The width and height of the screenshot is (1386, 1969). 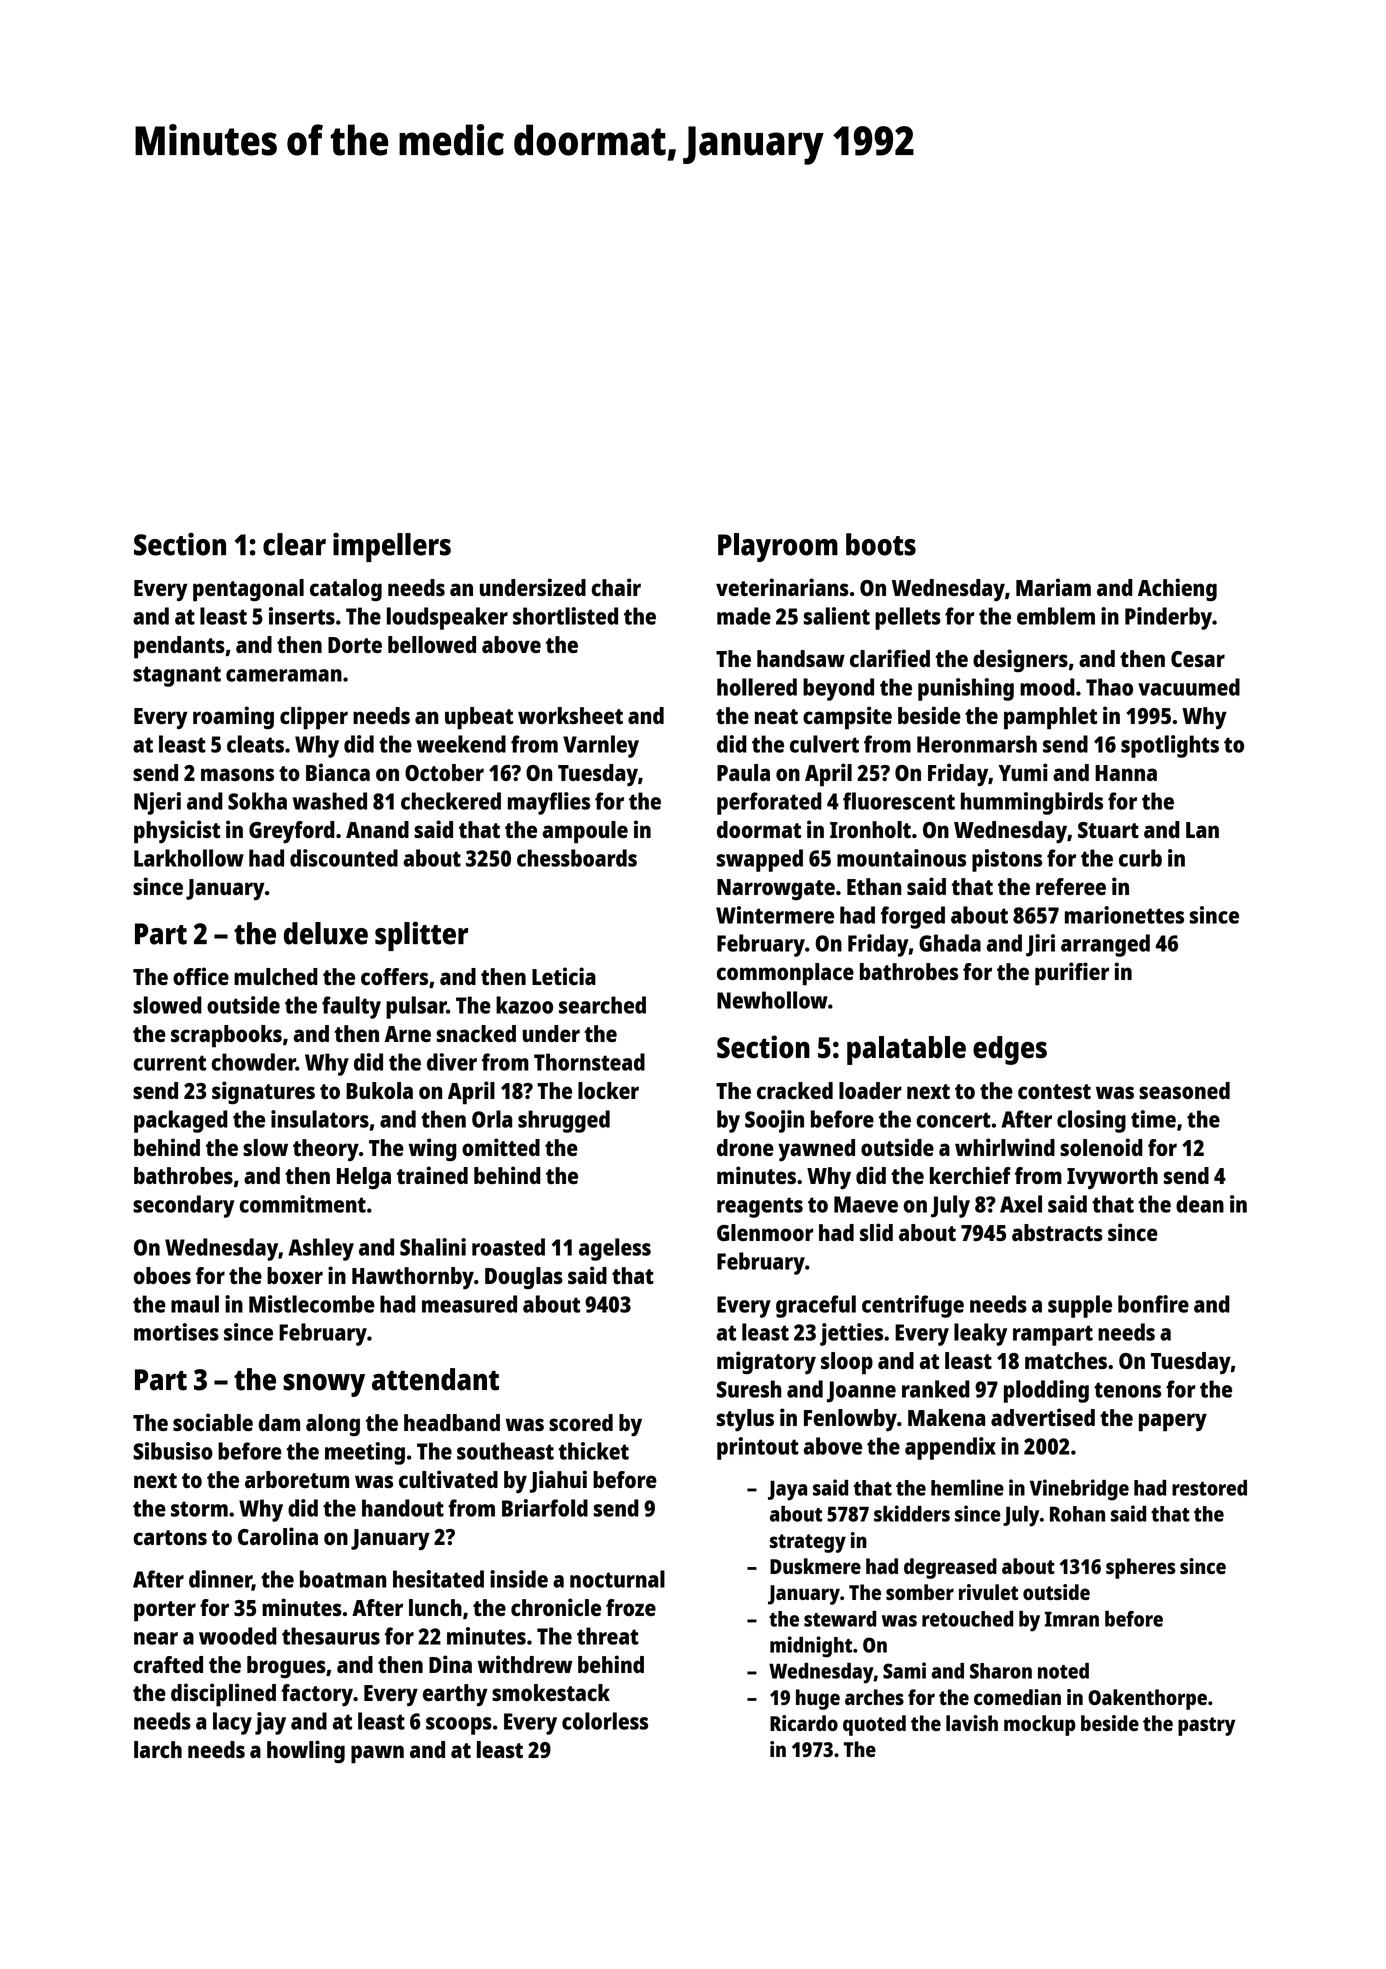 I want to click on Ricardo, so click(x=804, y=1723).
